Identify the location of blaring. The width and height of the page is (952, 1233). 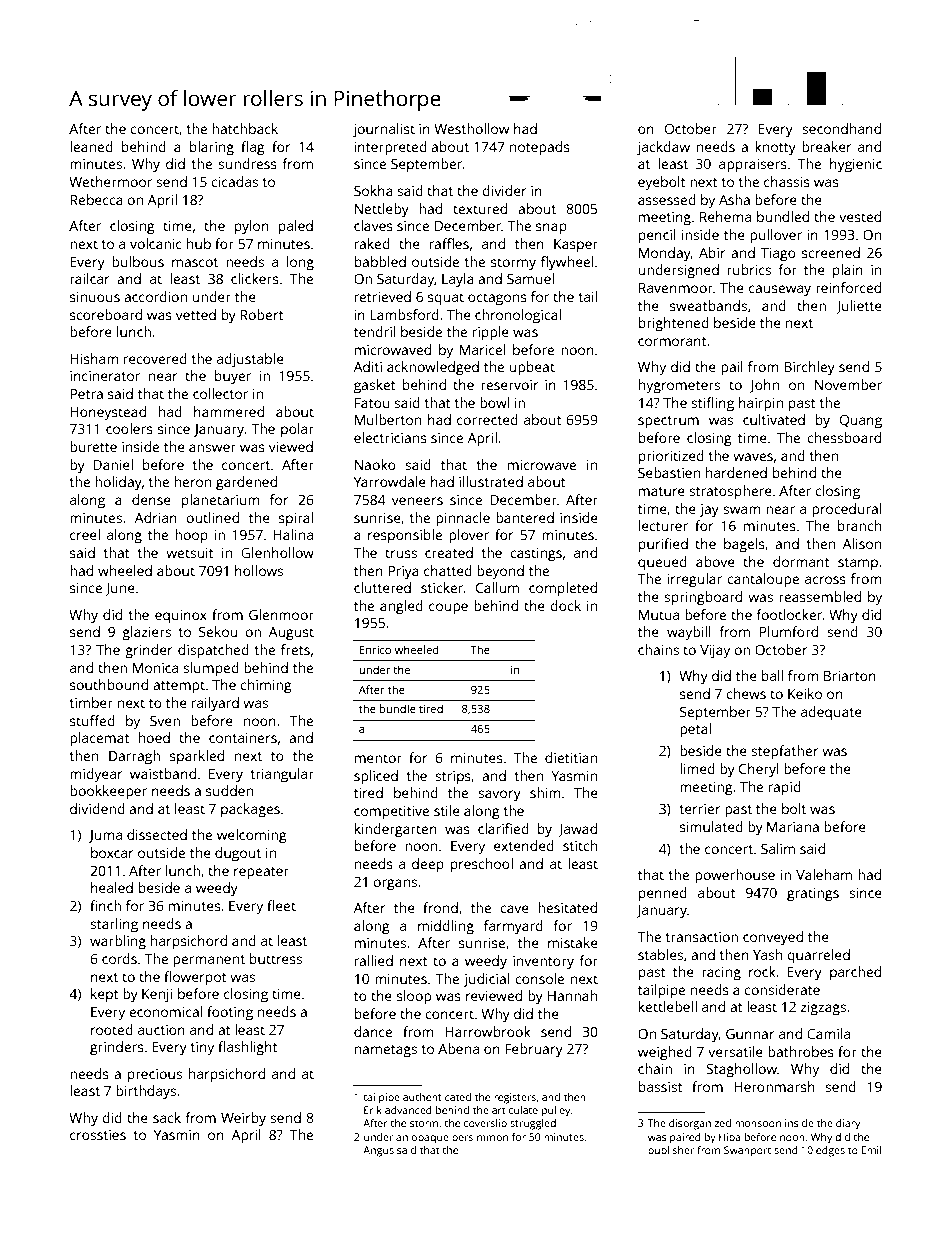
(212, 148).
